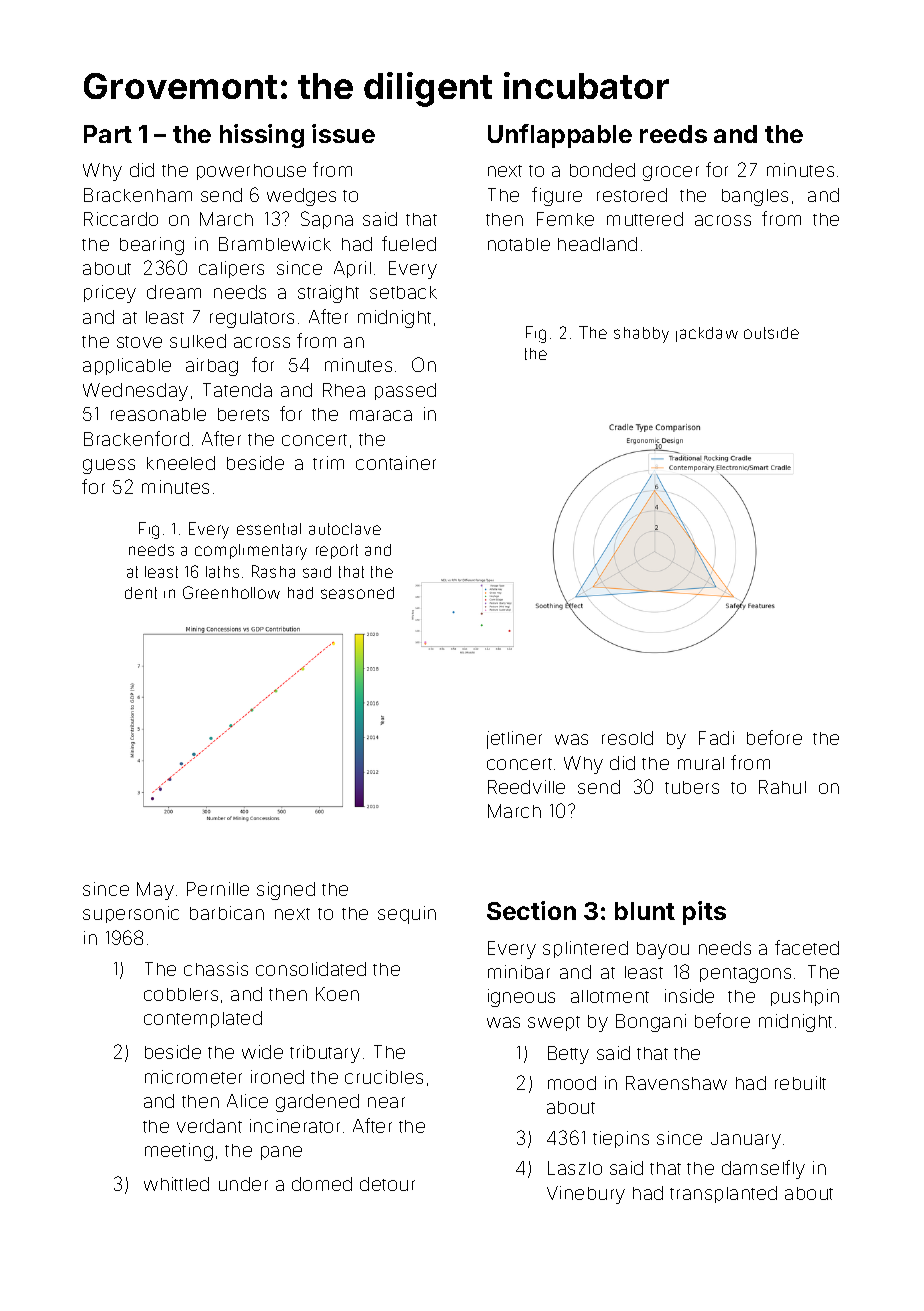 This screenshot has width=924, height=1311. What do you see at coordinates (216, 969) in the screenshot?
I see `chassis` at bounding box center [216, 969].
